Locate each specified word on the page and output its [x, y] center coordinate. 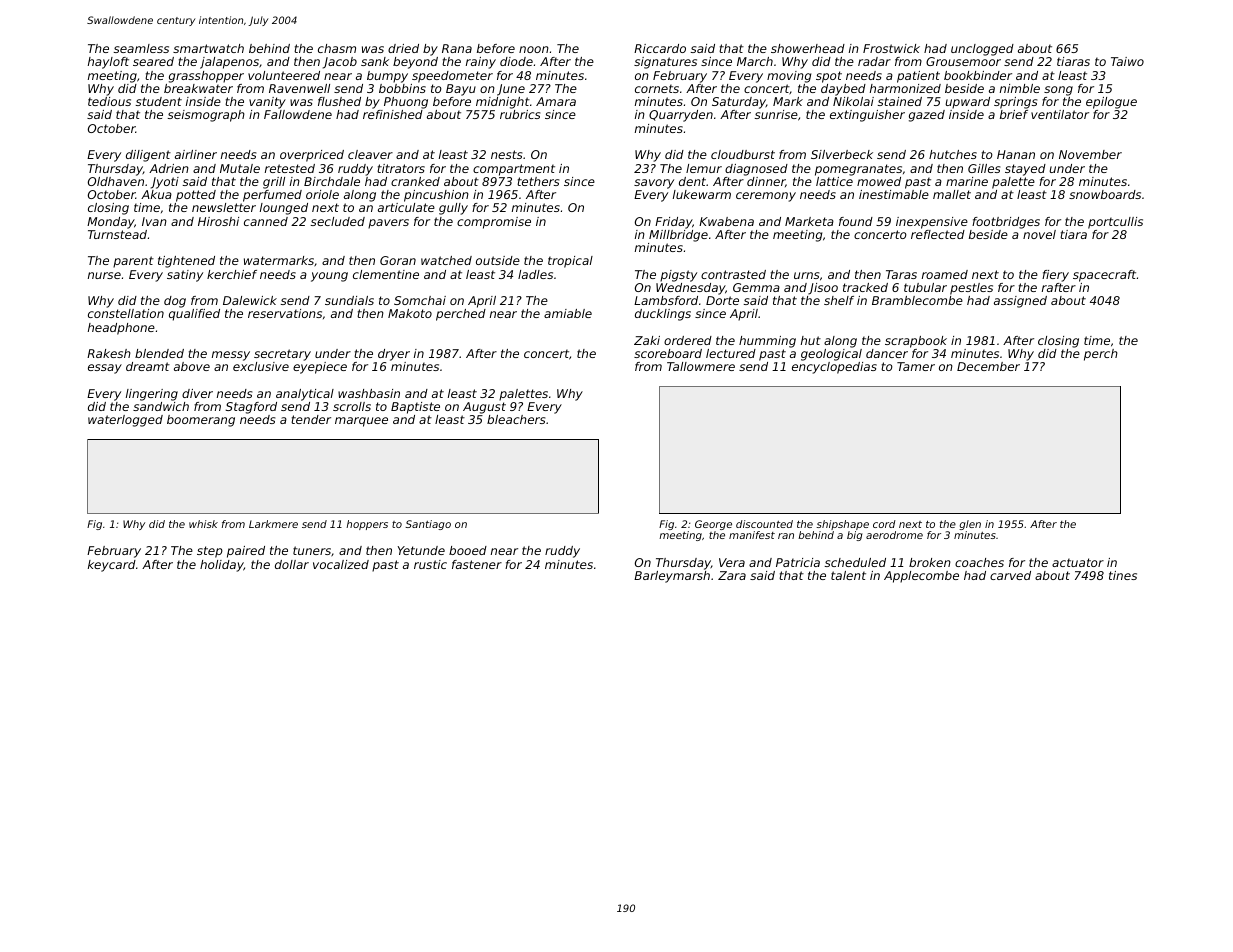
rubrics [520, 114]
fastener [477, 564]
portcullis [1115, 223]
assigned [1020, 302]
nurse [104, 275]
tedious [109, 101]
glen [970, 525]
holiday [222, 566]
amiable [568, 313]
